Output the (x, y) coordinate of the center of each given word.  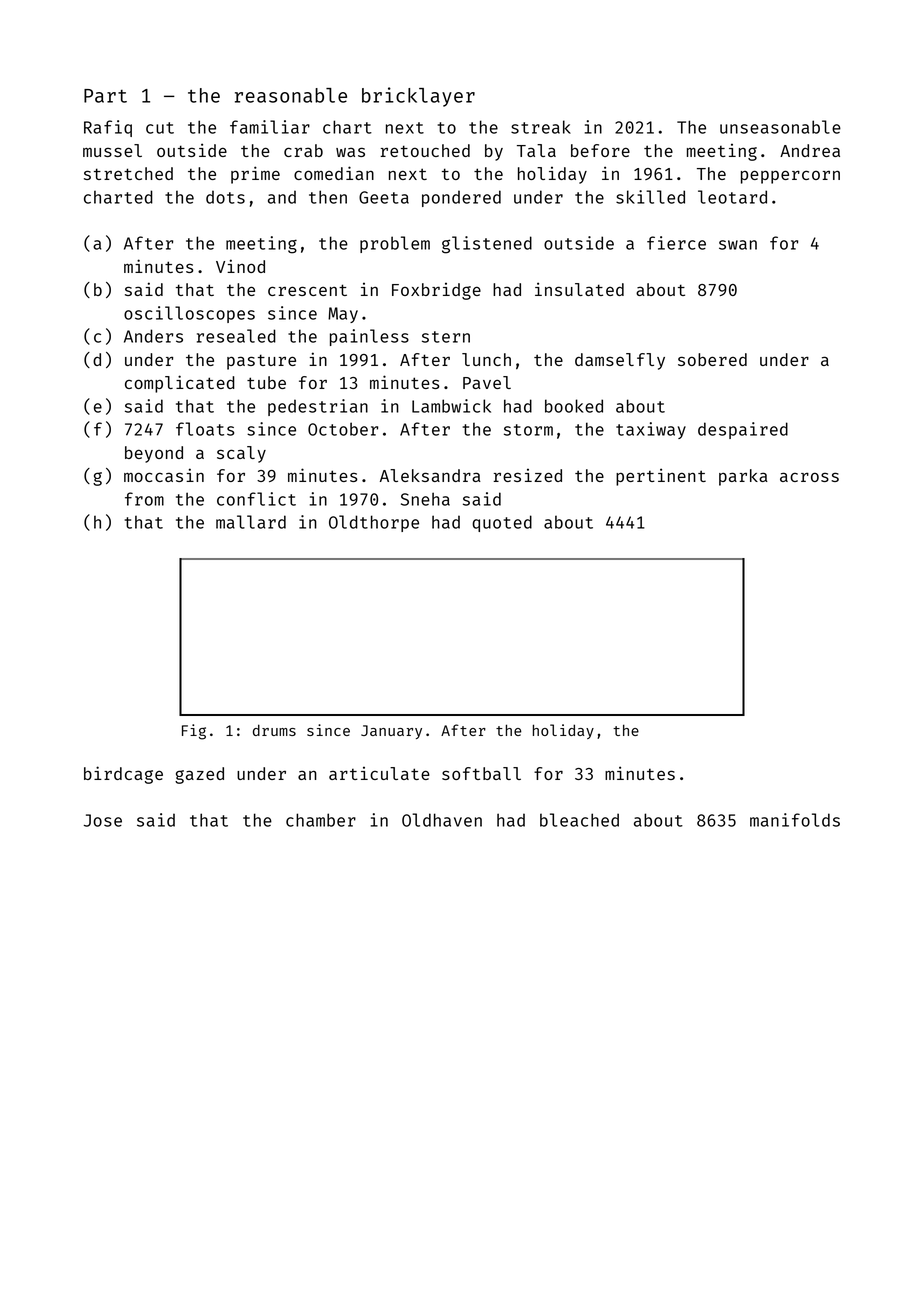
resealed (236, 336)
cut (160, 128)
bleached (579, 820)
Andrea (810, 150)
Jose (103, 820)
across (809, 477)
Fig (194, 732)
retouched (425, 150)
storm (528, 430)
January (391, 732)
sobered (712, 359)
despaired (743, 430)
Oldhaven (442, 820)
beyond (154, 454)
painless (369, 337)
